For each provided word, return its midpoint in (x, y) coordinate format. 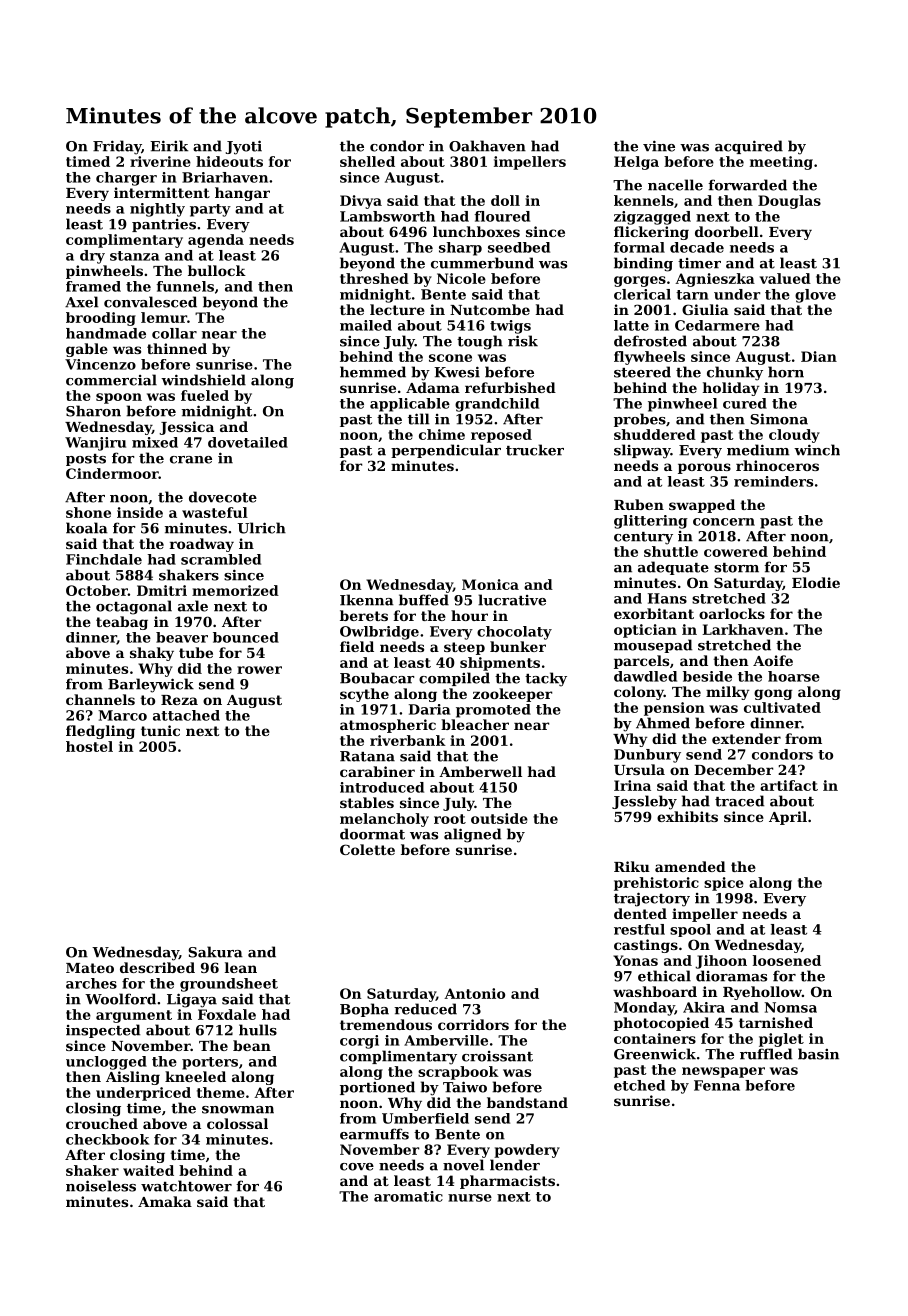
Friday (117, 147)
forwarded (747, 185)
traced (739, 801)
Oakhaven (487, 146)
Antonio (474, 993)
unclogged (106, 1063)
